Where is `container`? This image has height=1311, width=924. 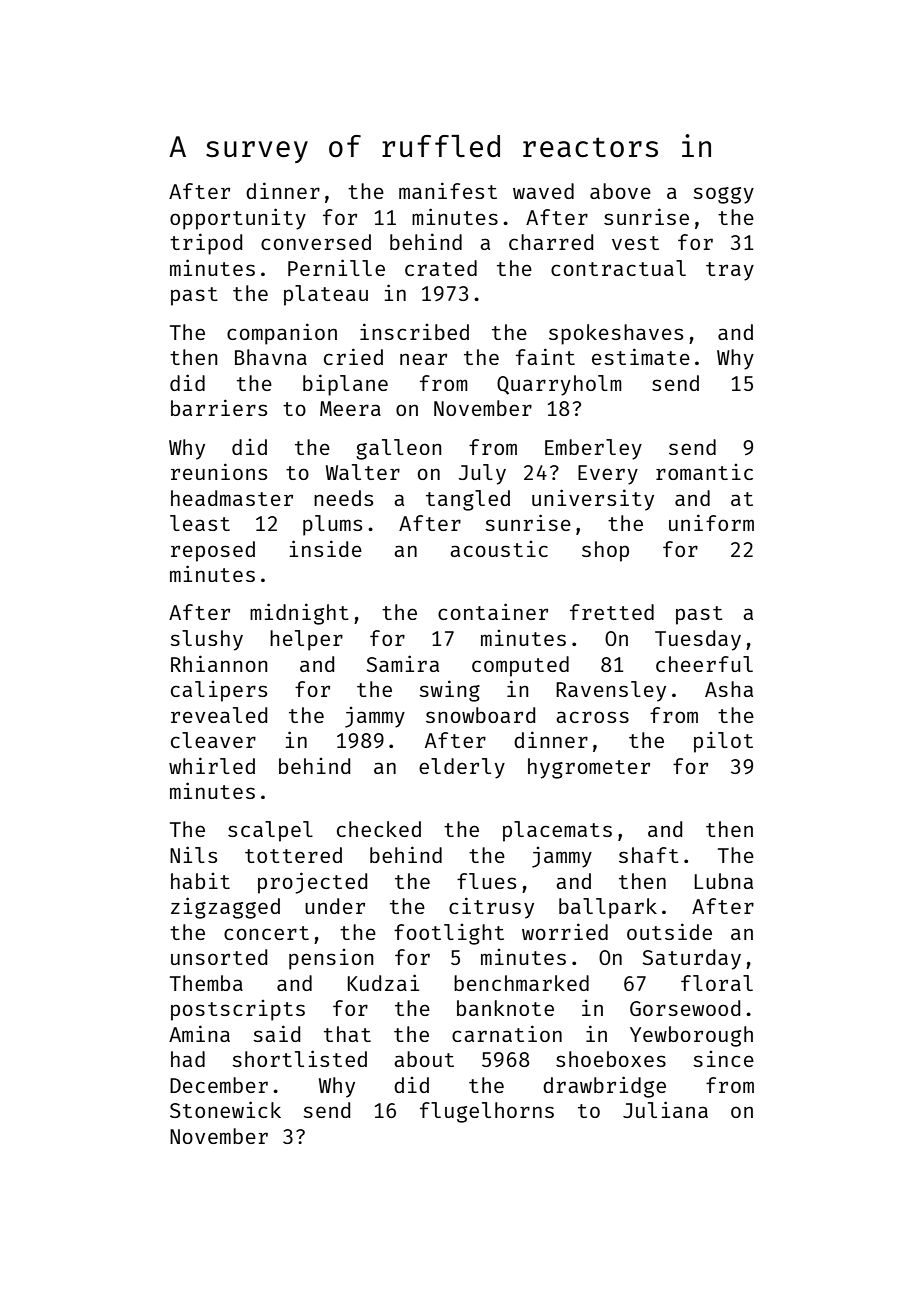
container is located at coordinates (493, 611).
